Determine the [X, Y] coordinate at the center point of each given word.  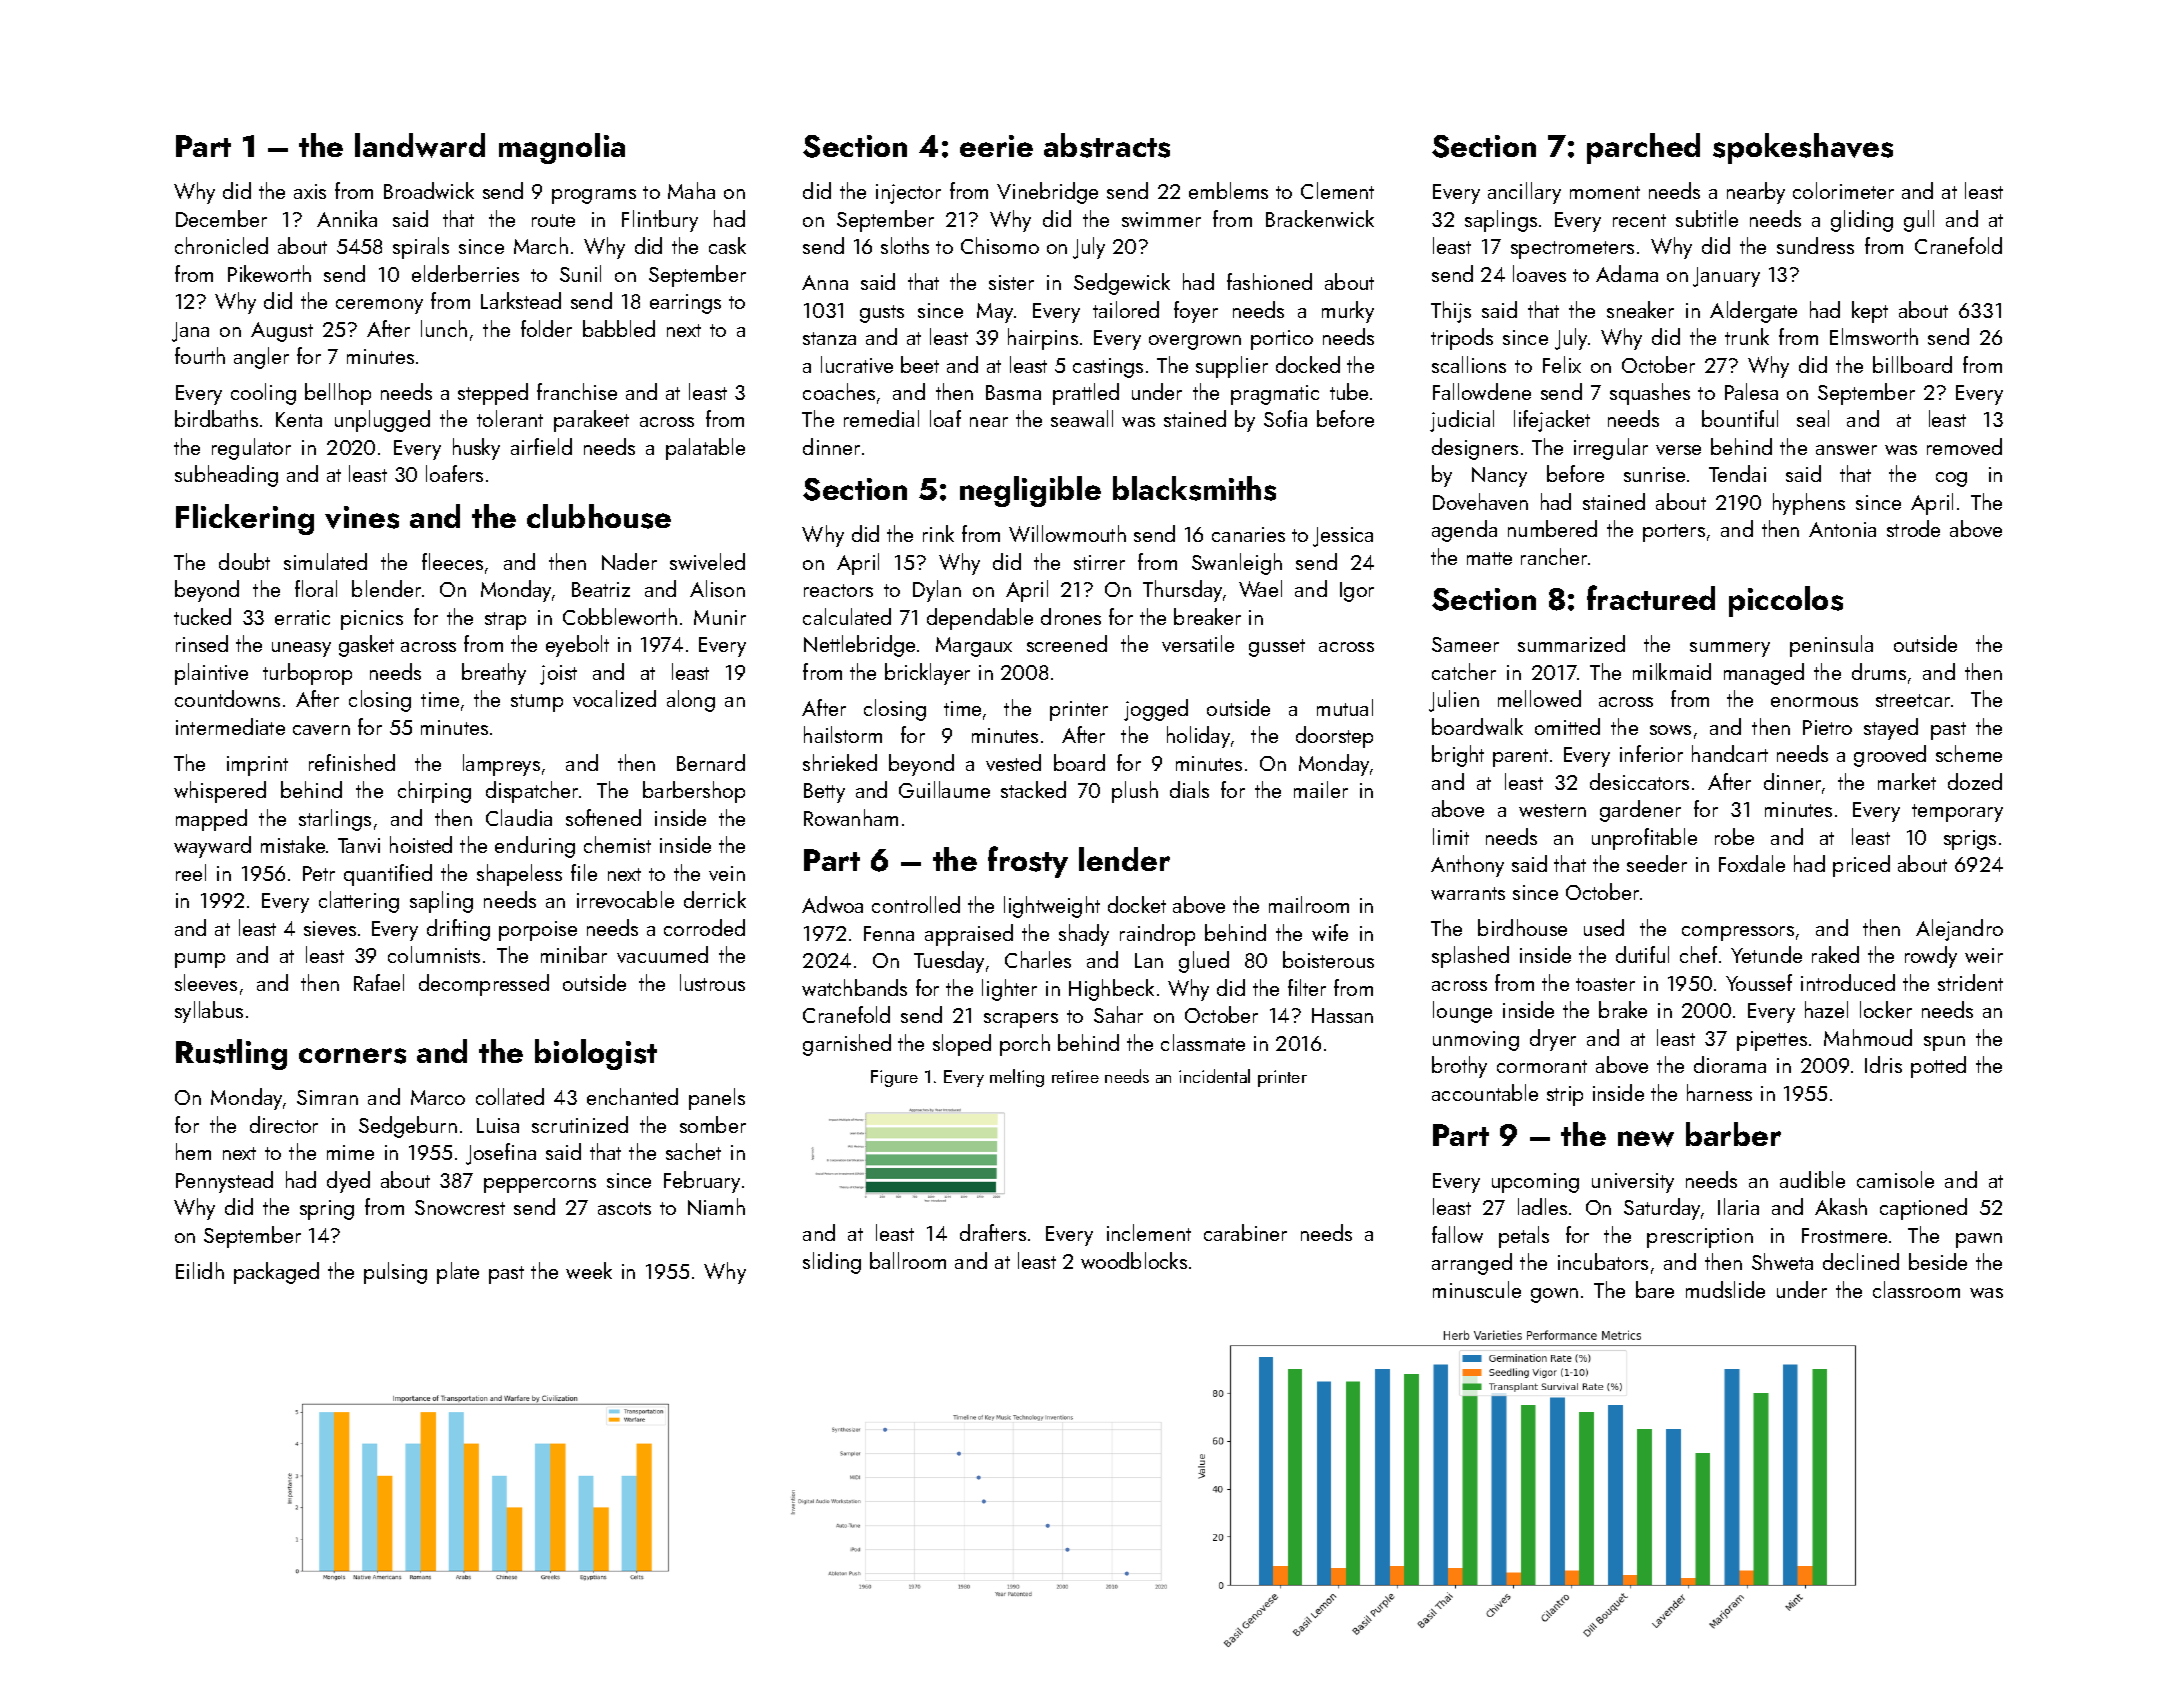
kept [1870, 312]
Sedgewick [1122, 284]
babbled [619, 328]
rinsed [202, 643]
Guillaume [944, 789]
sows [1670, 730]
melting [1017, 1078]
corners [352, 1056]
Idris [1883, 1064]
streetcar [1913, 700]
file [584, 872]
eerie [996, 146]
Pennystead [224, 1182]
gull [1919, 221]
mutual [1345, 707]
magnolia [562, 148]
